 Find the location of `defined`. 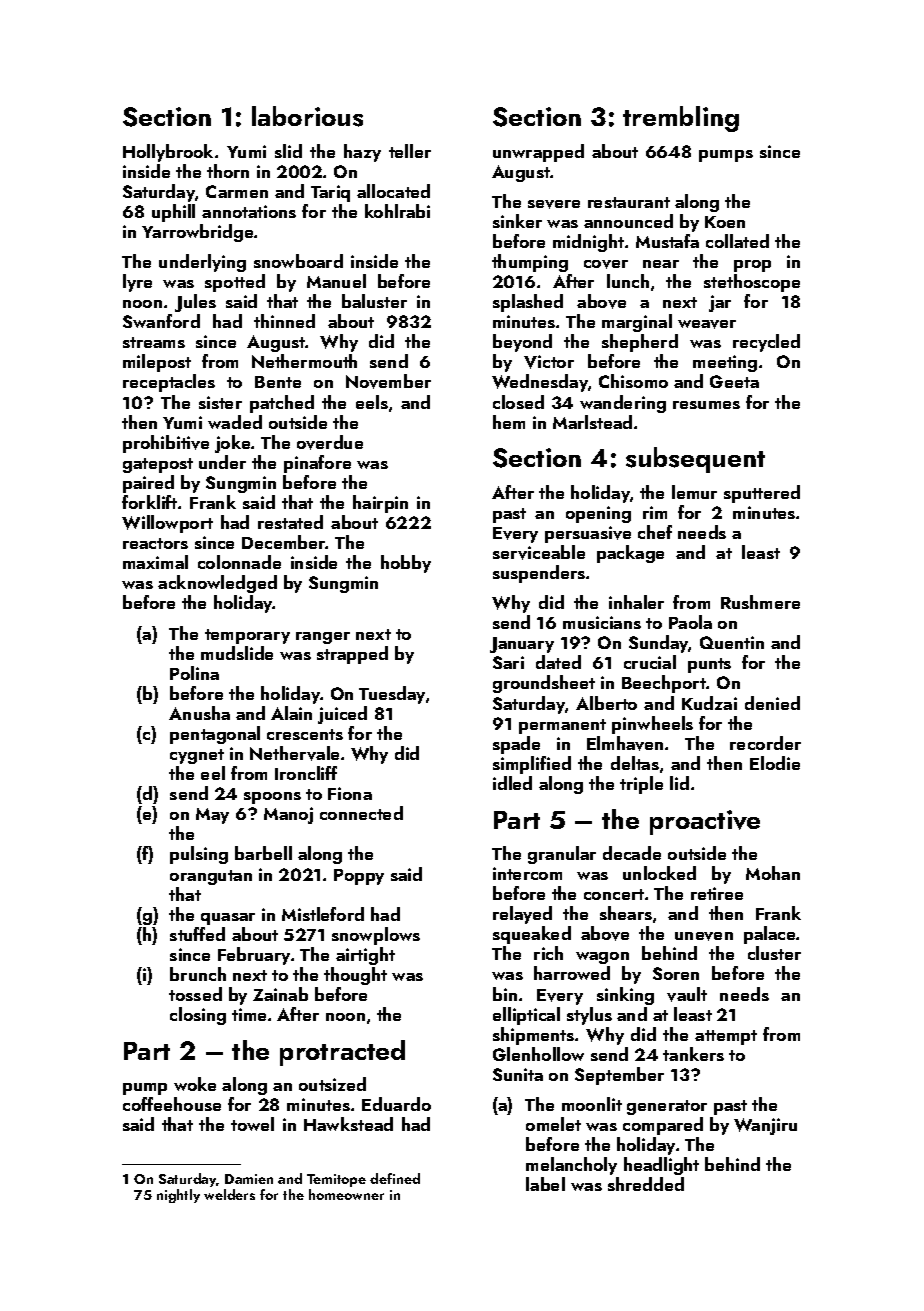

defined is located at coordinates (395, 1178).
